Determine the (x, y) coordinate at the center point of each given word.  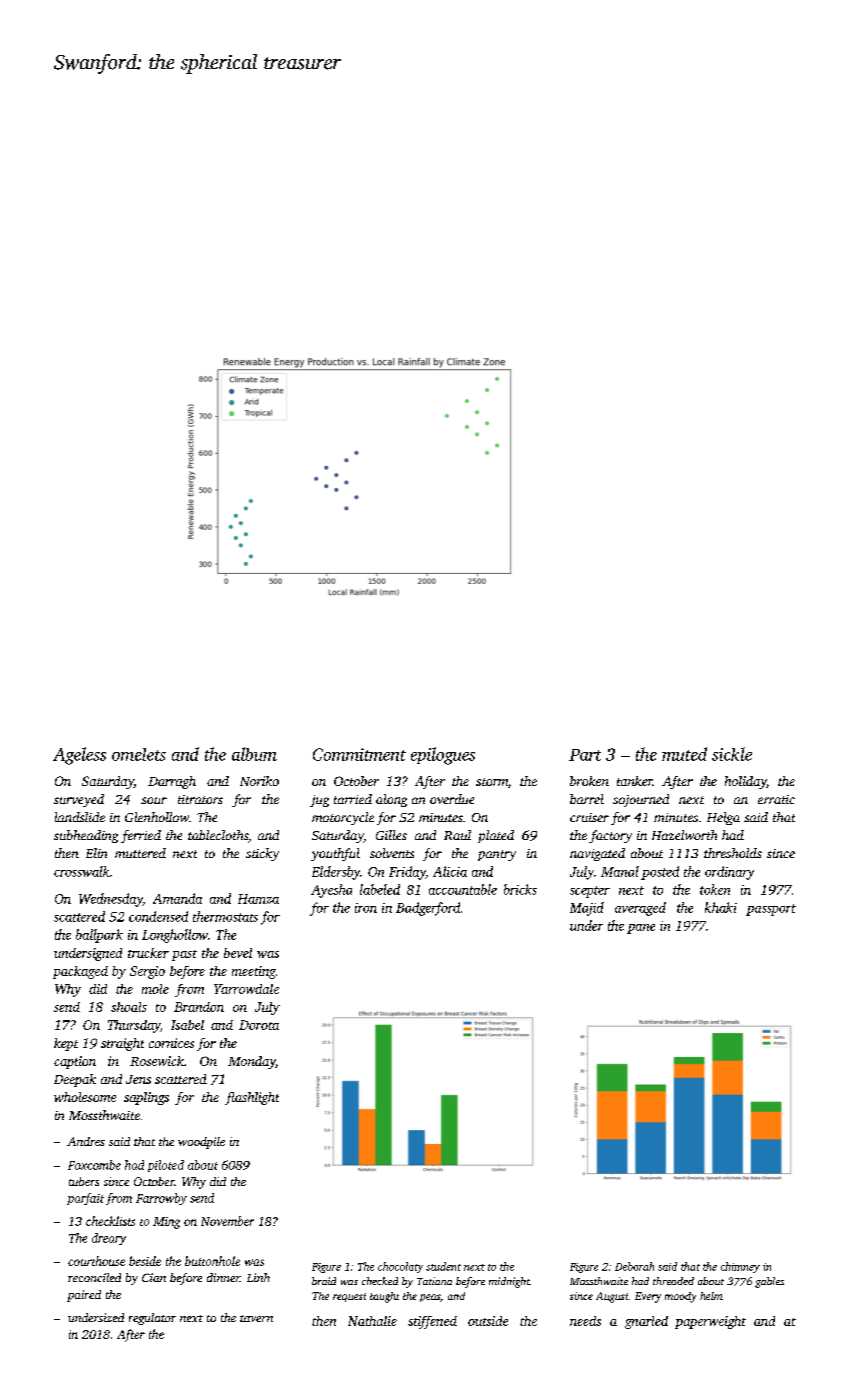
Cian (154, 1277)
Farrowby (161, 1199)
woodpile (201, 1143)
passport (771, 910)
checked (380, 1281)
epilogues (443, 756)
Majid (587, 909)
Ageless (79, 756)
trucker (148, 953)
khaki (721, 907)
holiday (746, 782)
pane (641, 929)
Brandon (199, 1007)
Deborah (634, 1266)
